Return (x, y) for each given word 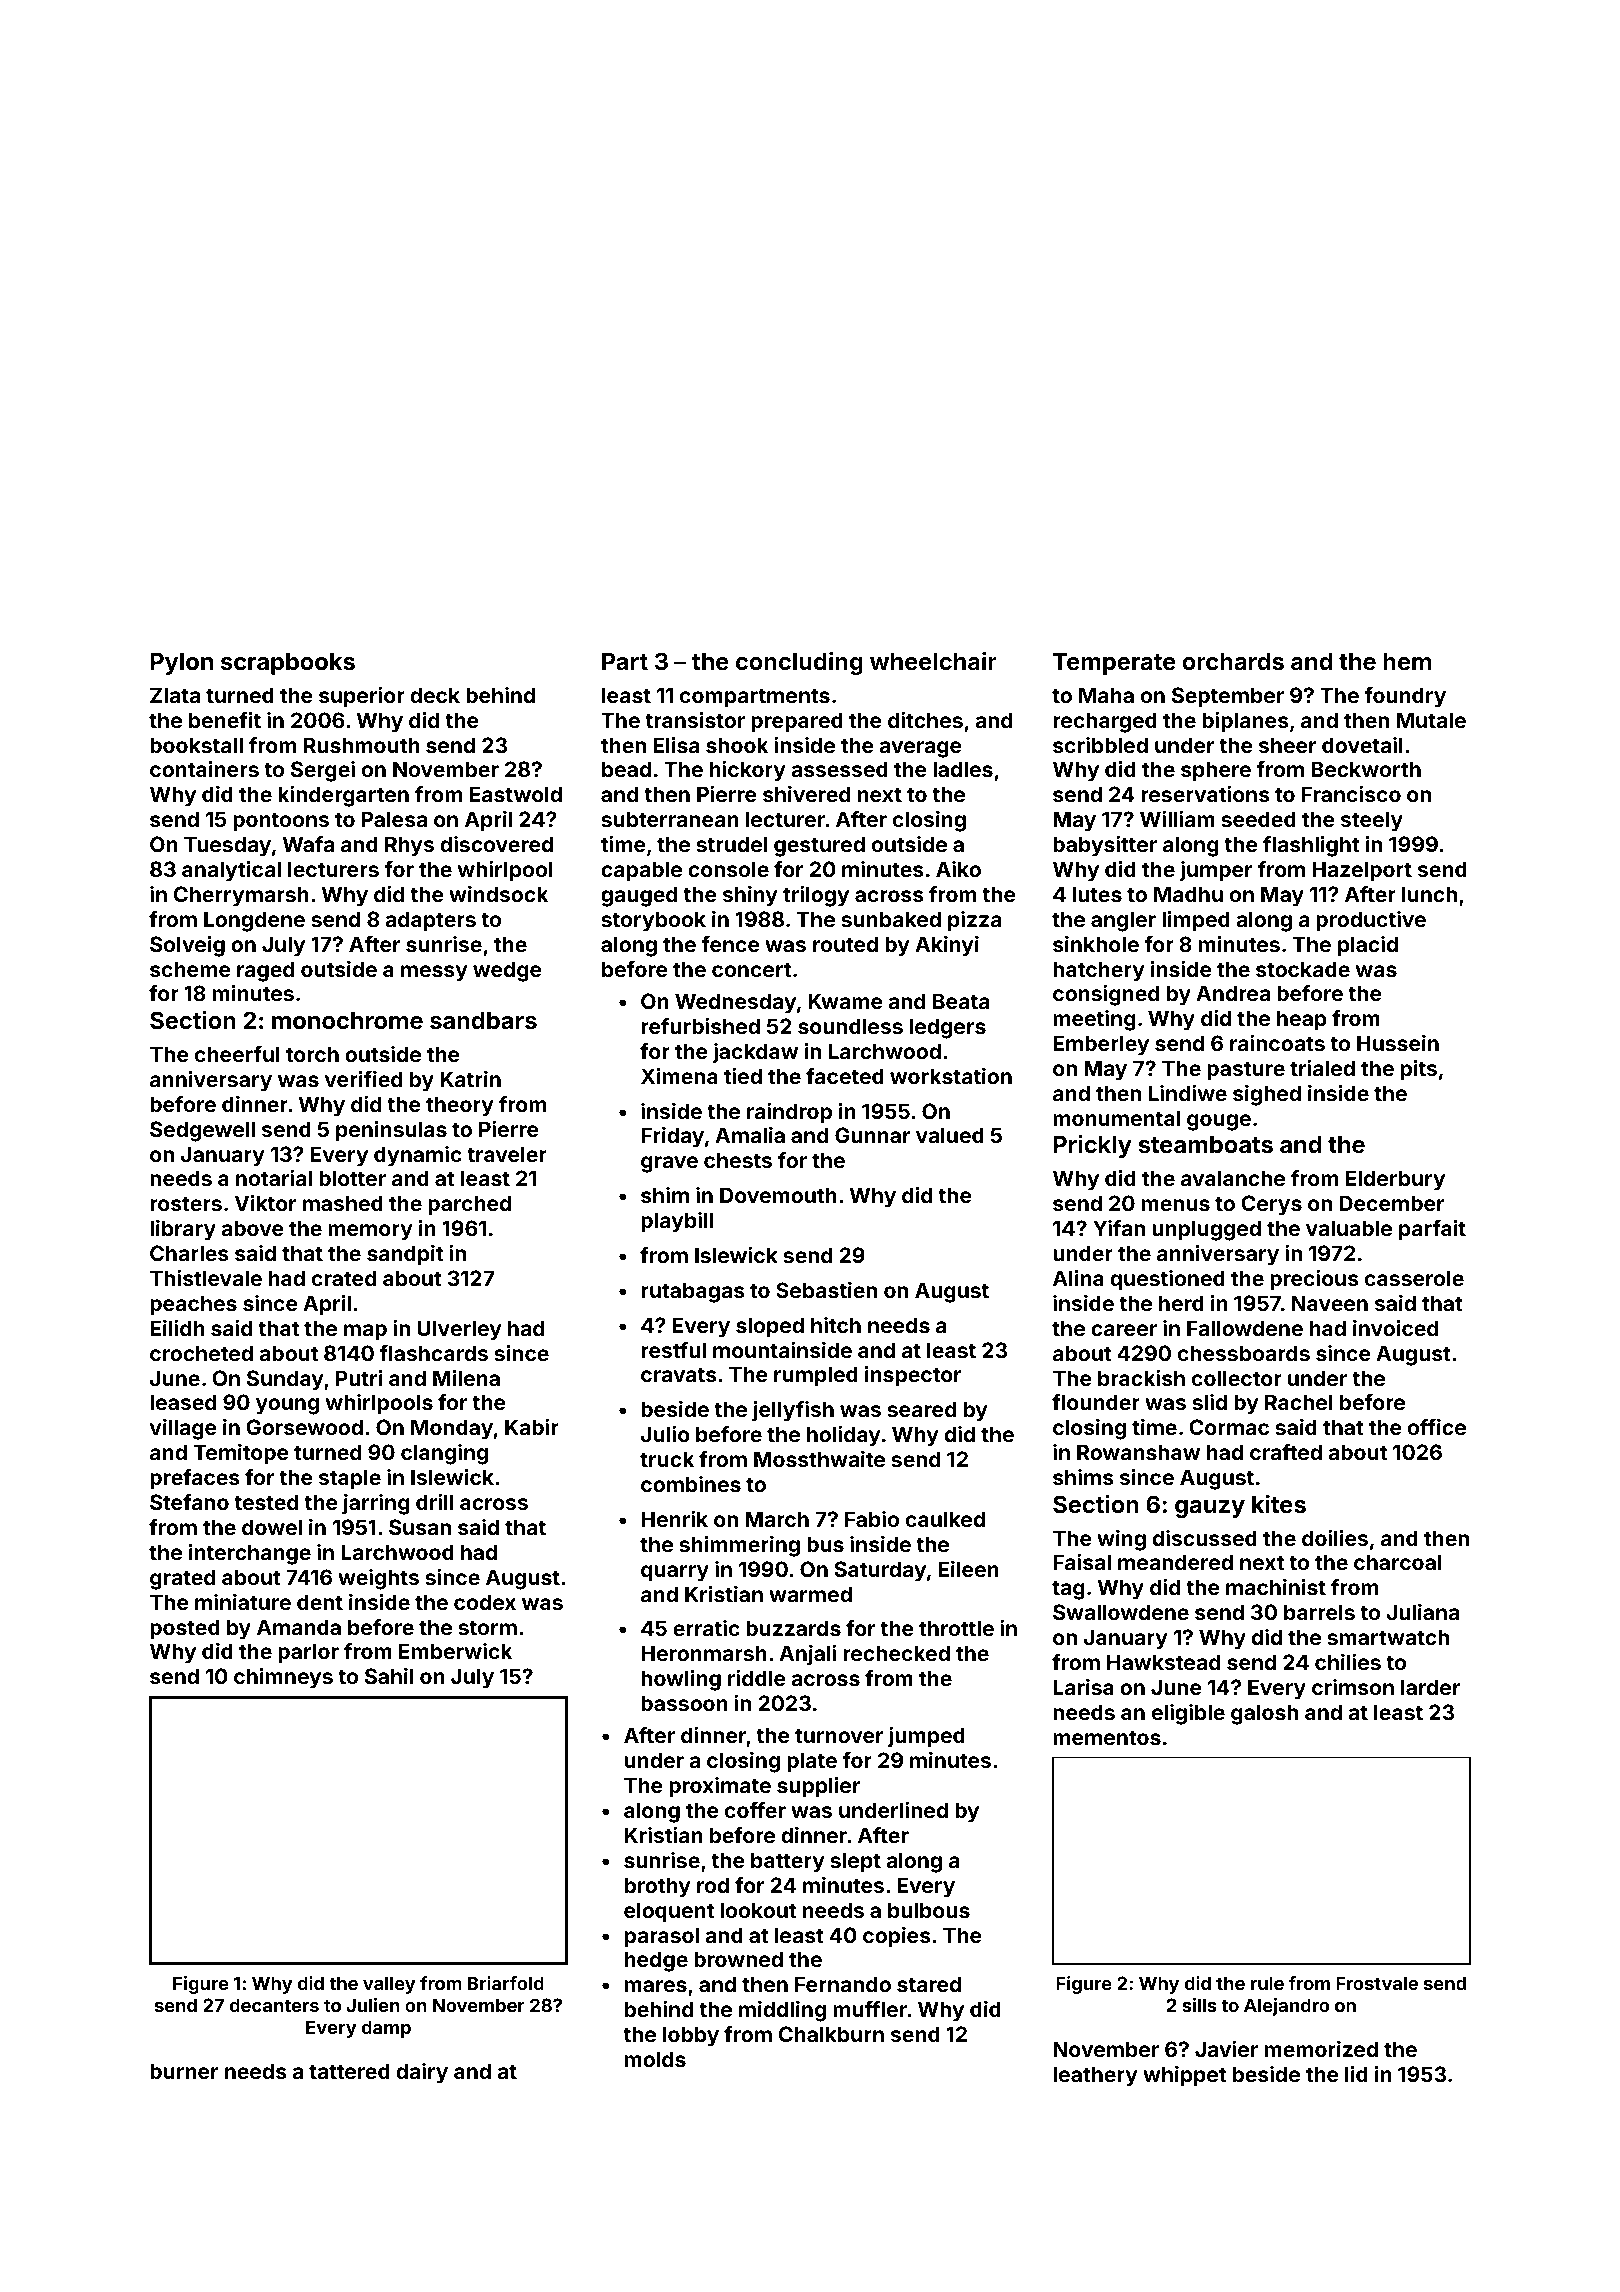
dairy (422, 2073)
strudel (731, 844)
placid (1368, 946)
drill (434, 1502)
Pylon (182, 664)
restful (673, 1350)
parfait (1432, 1230)
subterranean (670, 819)
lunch (1429, 894)
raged (265, 971)
